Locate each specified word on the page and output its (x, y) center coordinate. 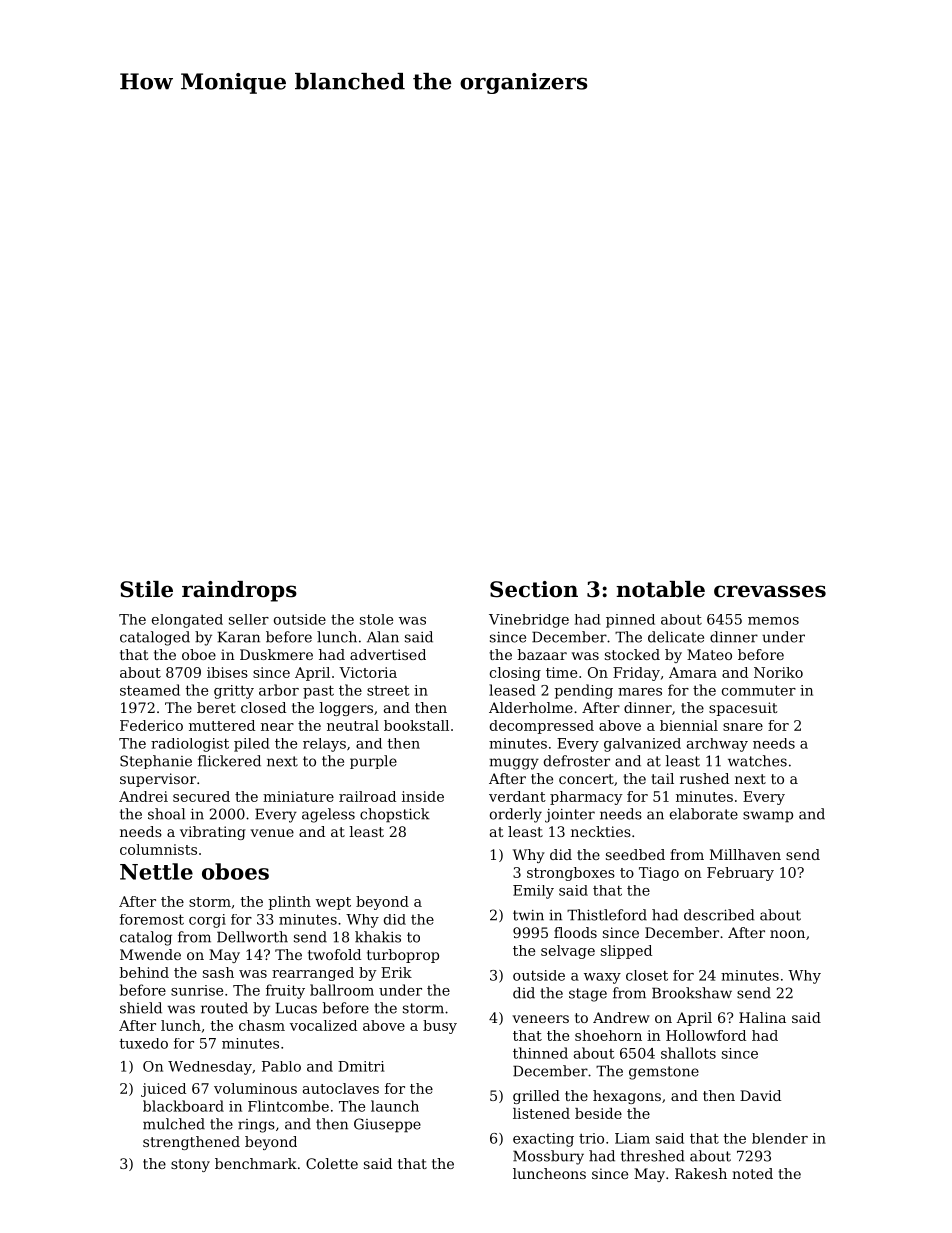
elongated (187, 621)
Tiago (659, 874)
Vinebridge (529, 621)
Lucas (296, 1008)
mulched (174, 1124)
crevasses (770, 591)
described (719, 915)
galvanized (642, 745)
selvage (568, 952)
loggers (346, 709)
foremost (152, 919)
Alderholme (531, 707)
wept (333, 903)
